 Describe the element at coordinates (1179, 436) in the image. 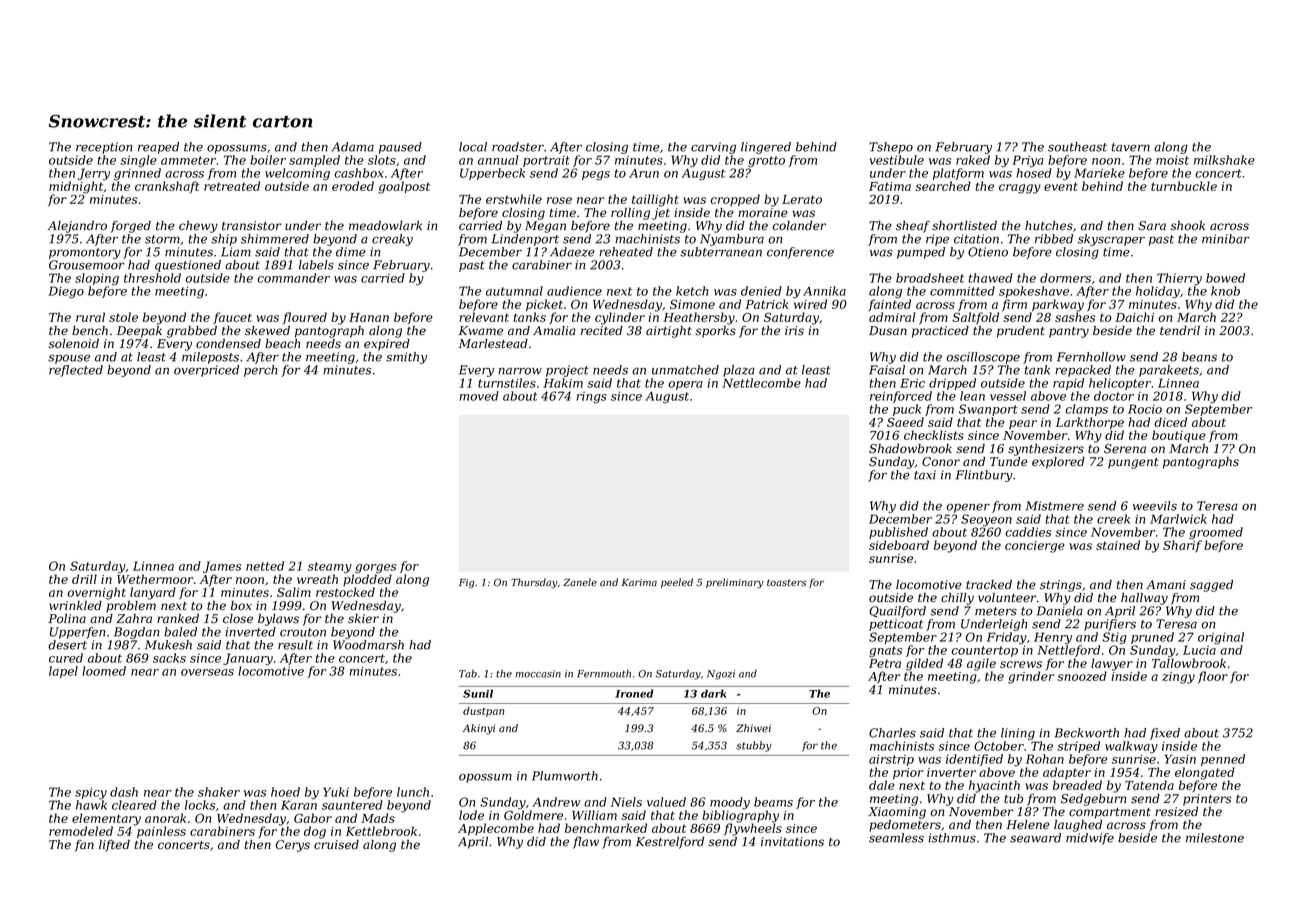

I see `boutique` at that location.
